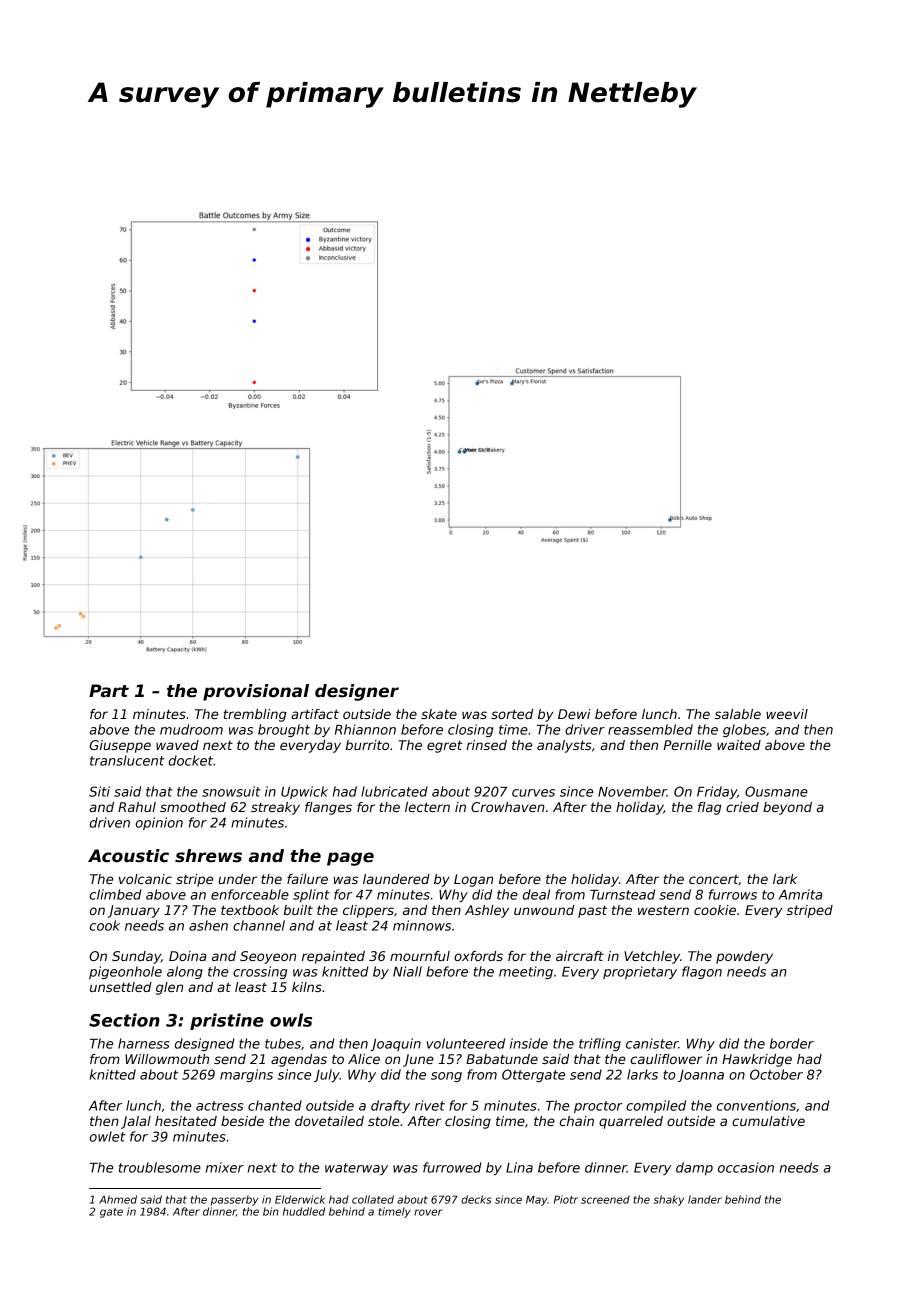  Describe the element at coordinates (125, 972) in the page. I see `pigeonhole` at that location.
